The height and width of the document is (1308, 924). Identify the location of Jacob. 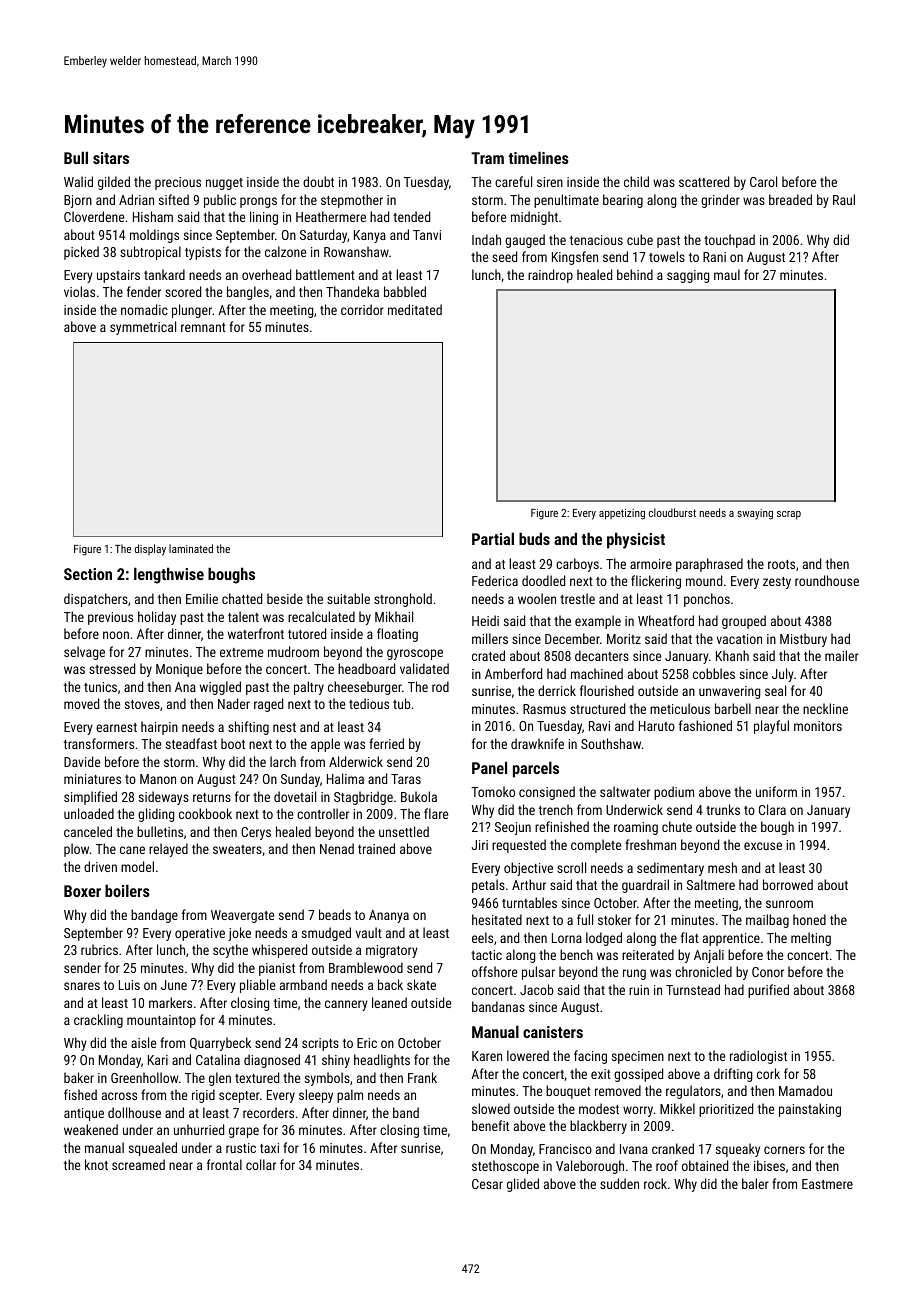
(536, 989).
